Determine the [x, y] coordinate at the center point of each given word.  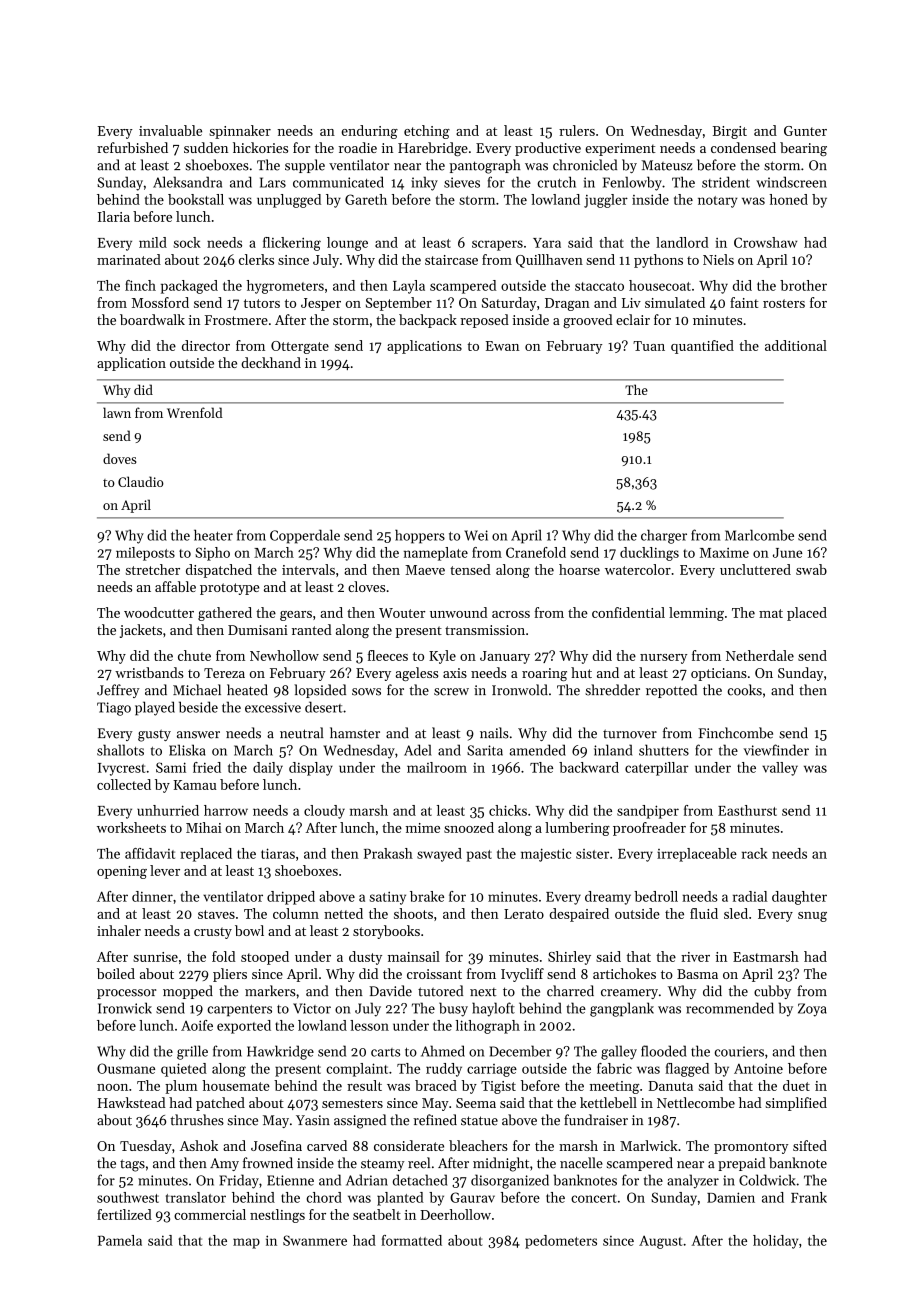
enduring [369, 132]
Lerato [524, 914]
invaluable [170, 130]
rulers [577, 130]
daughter [799, 898]
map [246, 1243]
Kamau [194, 785]
